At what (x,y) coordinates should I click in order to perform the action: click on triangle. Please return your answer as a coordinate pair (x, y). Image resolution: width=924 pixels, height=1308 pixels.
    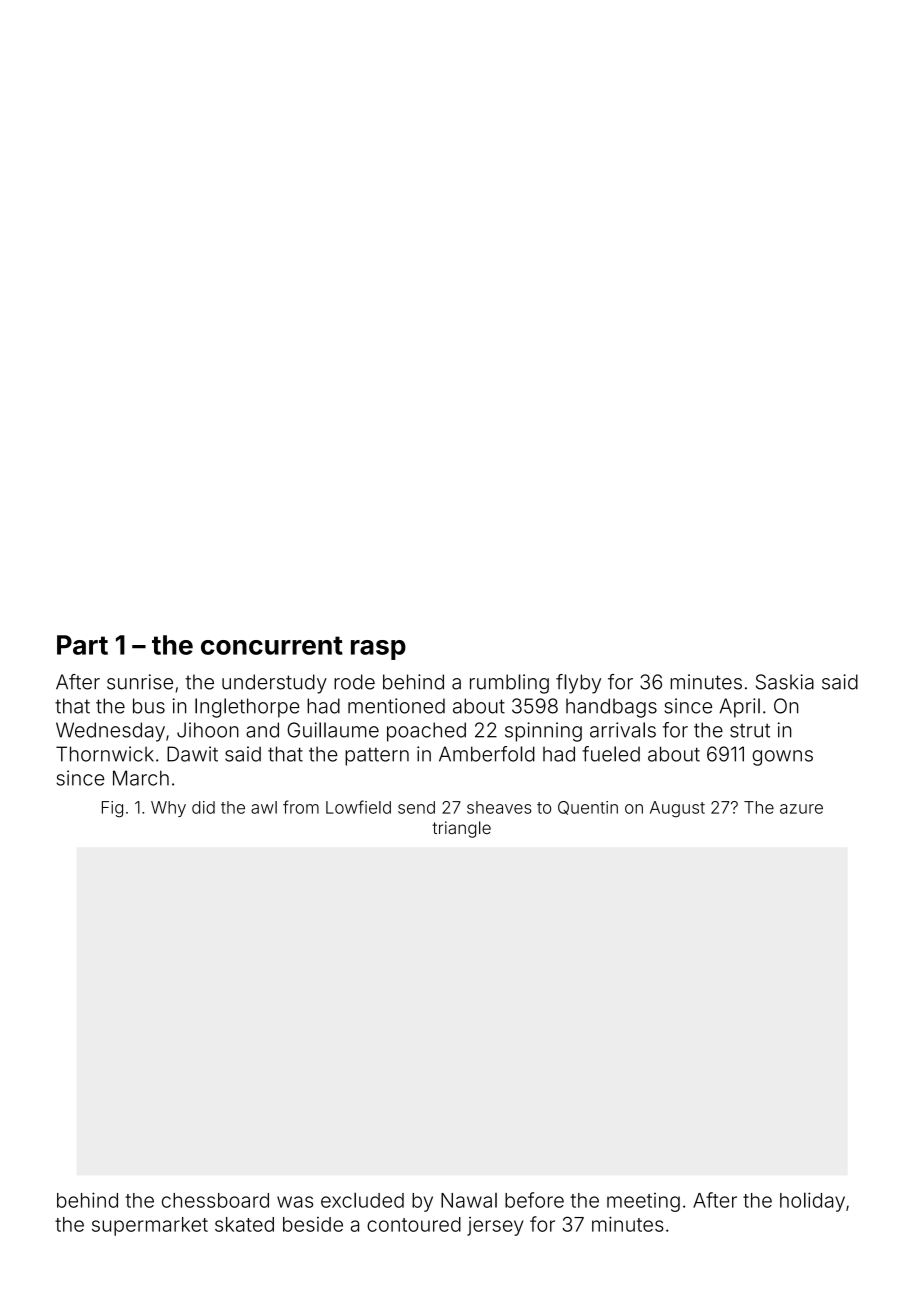
    Looking at the image, I should click on (461, 829).
